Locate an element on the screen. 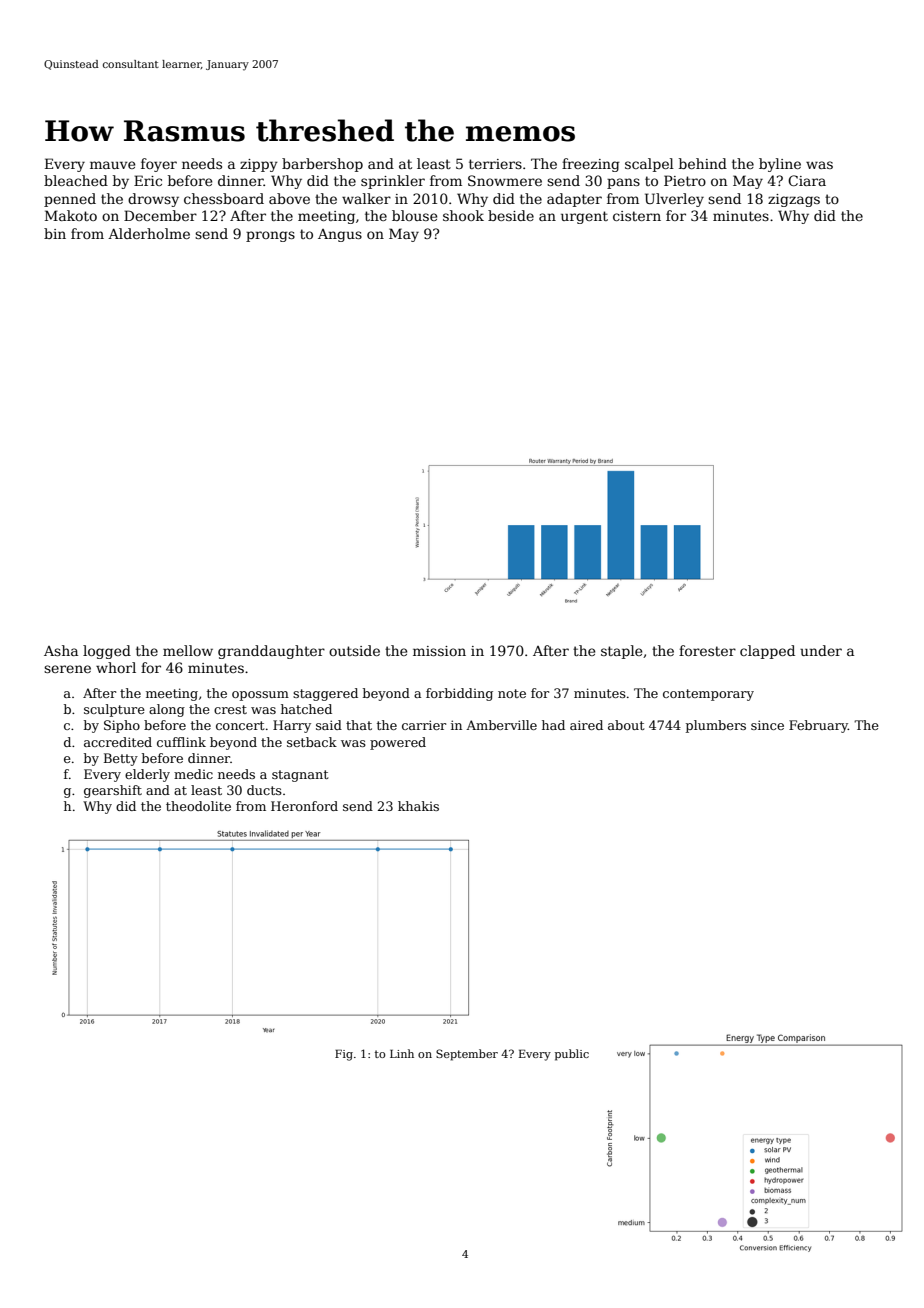  walker is located at coordinates (366, 198).
